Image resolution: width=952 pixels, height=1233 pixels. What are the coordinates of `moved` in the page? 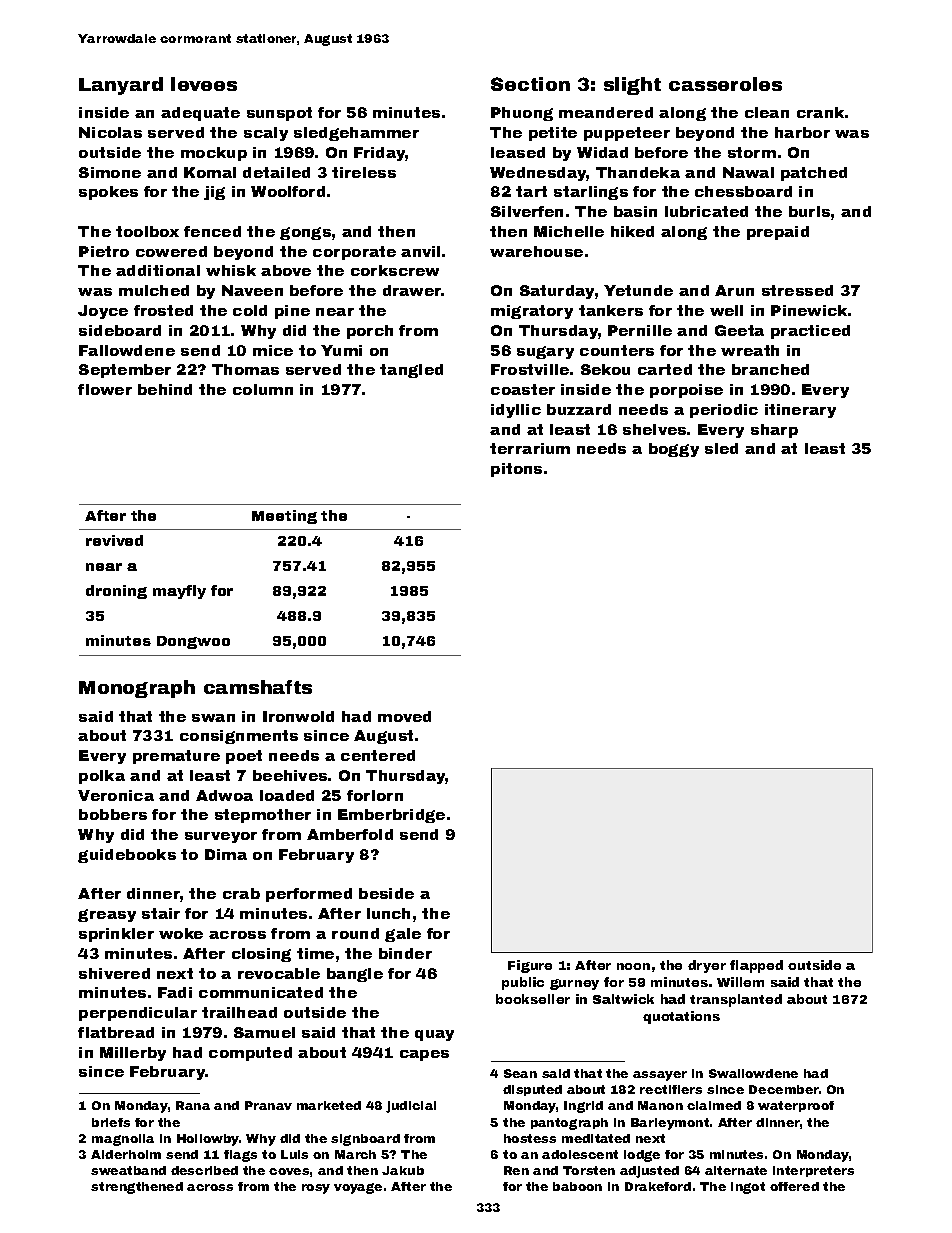 It's located at (404, 716).
